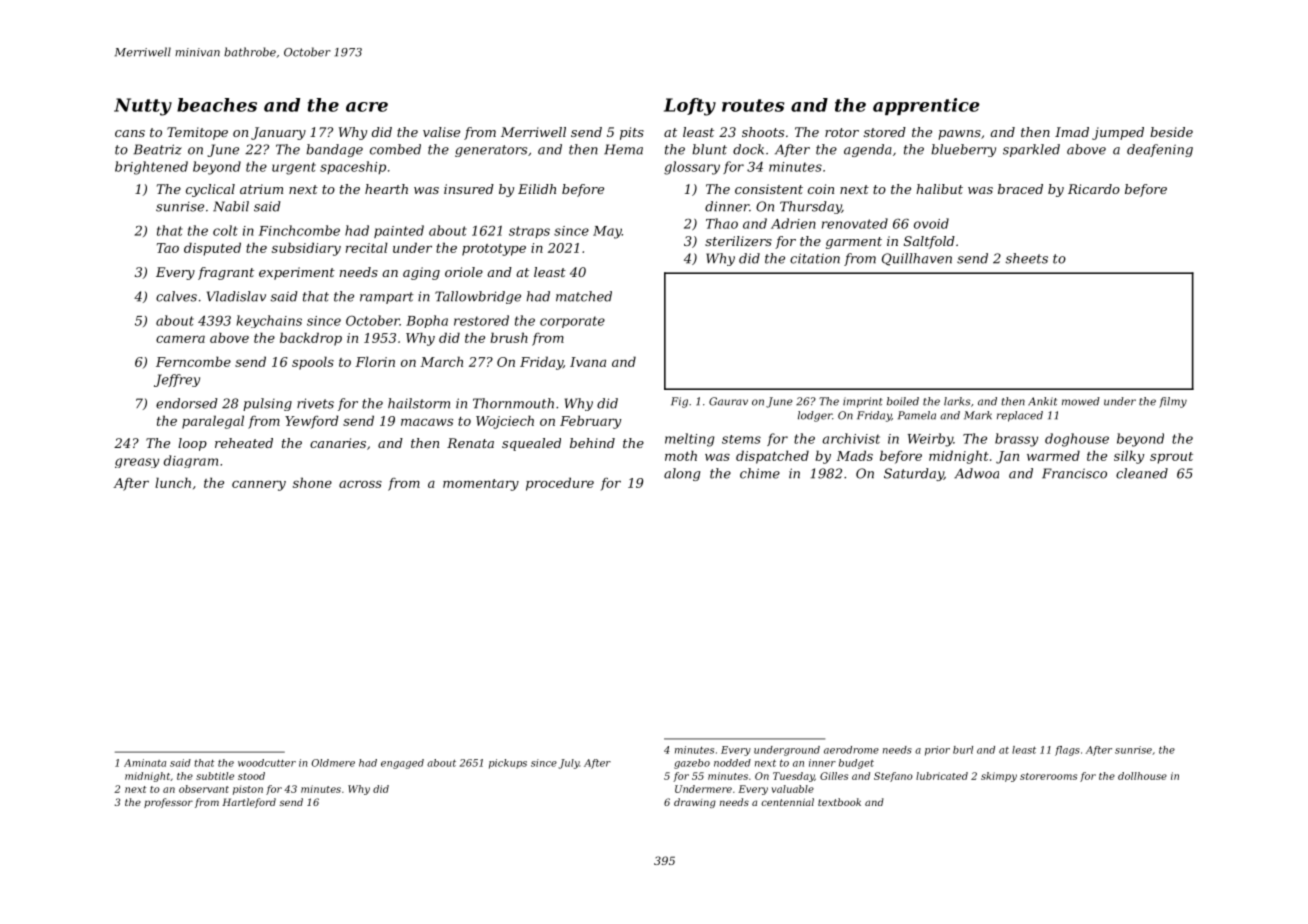 The image size is (1308, 924). What do you see at coordinates (315, 403) in the screenshot?
I see `rivets` at bounding box center [315, 403].
